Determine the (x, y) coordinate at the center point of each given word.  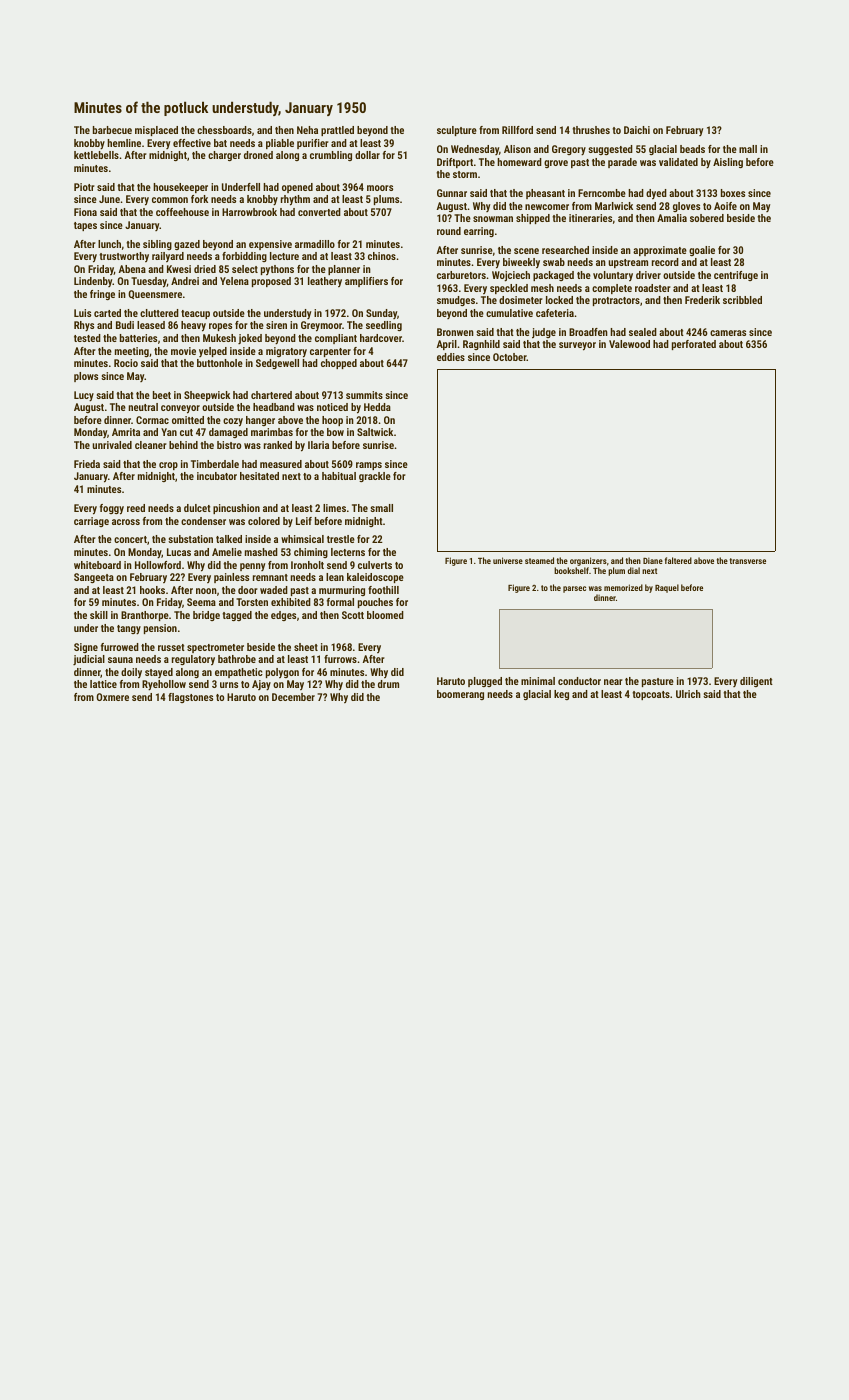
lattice (103, 684)
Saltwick (375, 432)
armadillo (315, 244)
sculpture (457, 131)
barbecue (112, 130)
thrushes (591, 130)
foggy (112, 509)
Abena (132, 269)
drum (388, 684)
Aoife (725, 206)
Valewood (629, 344)
